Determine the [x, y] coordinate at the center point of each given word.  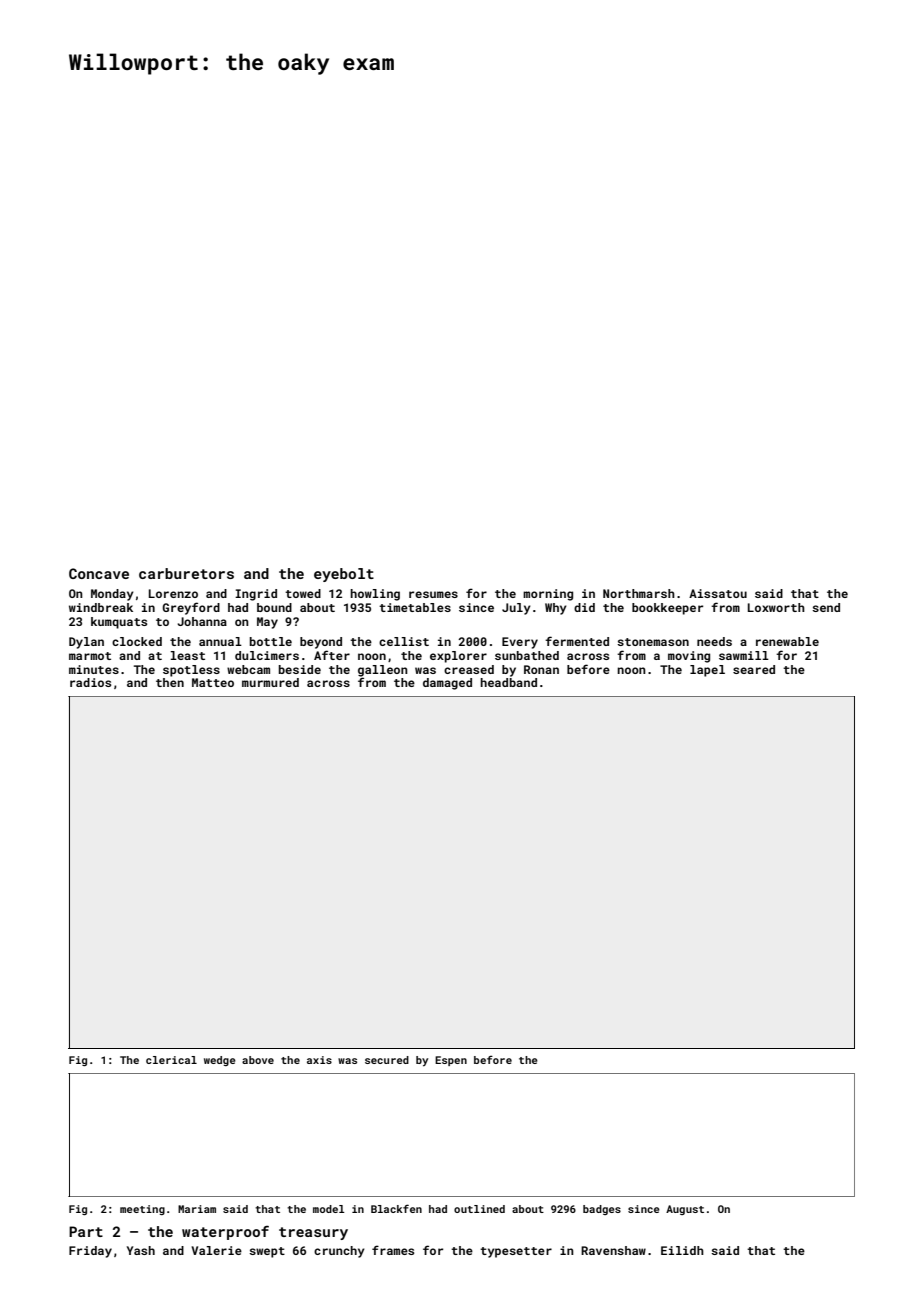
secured [387, 1060]
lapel [707, 671]
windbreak [101, 607]
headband [508, 682]
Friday [90, 1252]
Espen [451, 1061]
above [258, 1060]
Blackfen [396, 1208]
